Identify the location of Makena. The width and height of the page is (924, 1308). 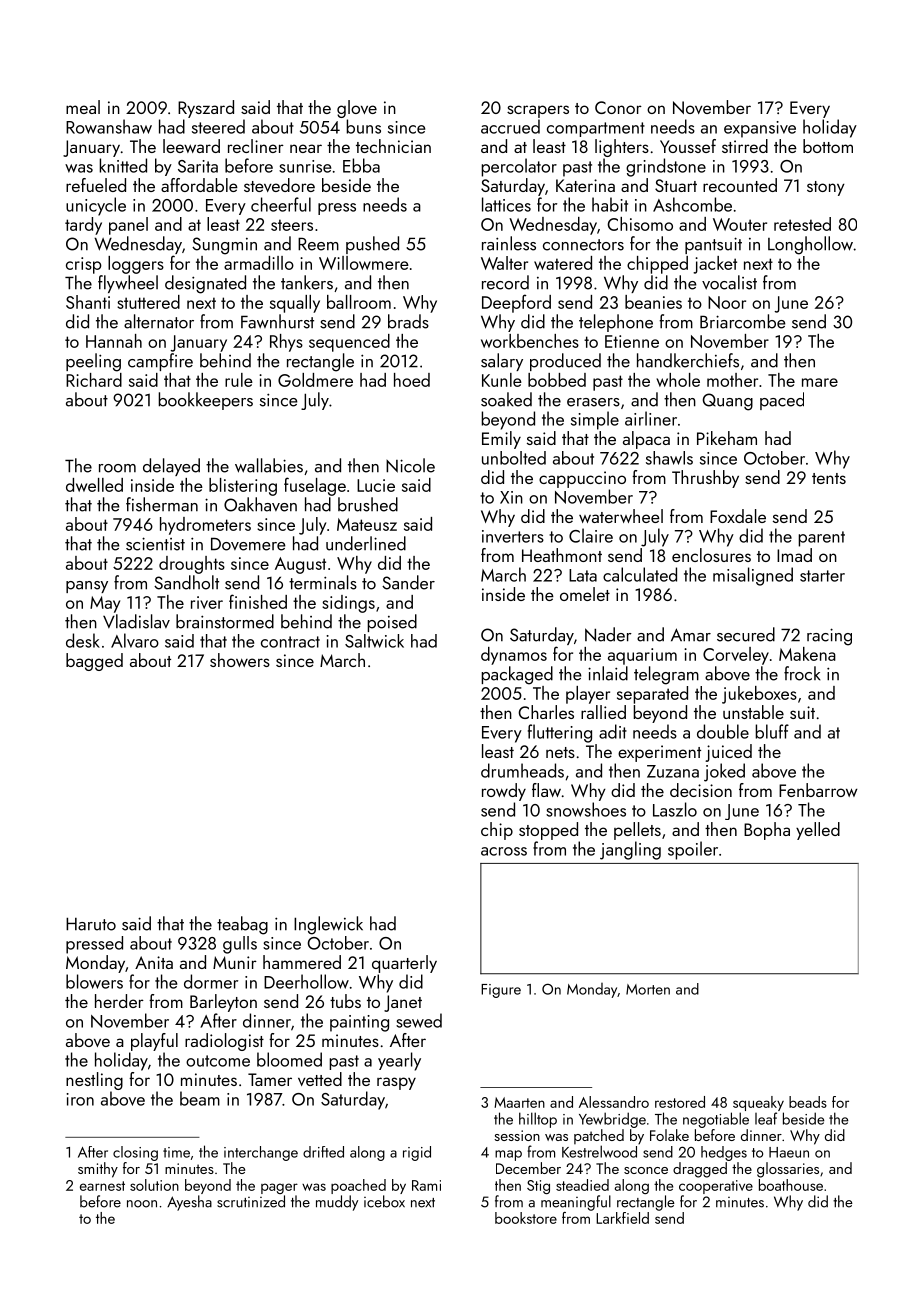
(807, 654).
